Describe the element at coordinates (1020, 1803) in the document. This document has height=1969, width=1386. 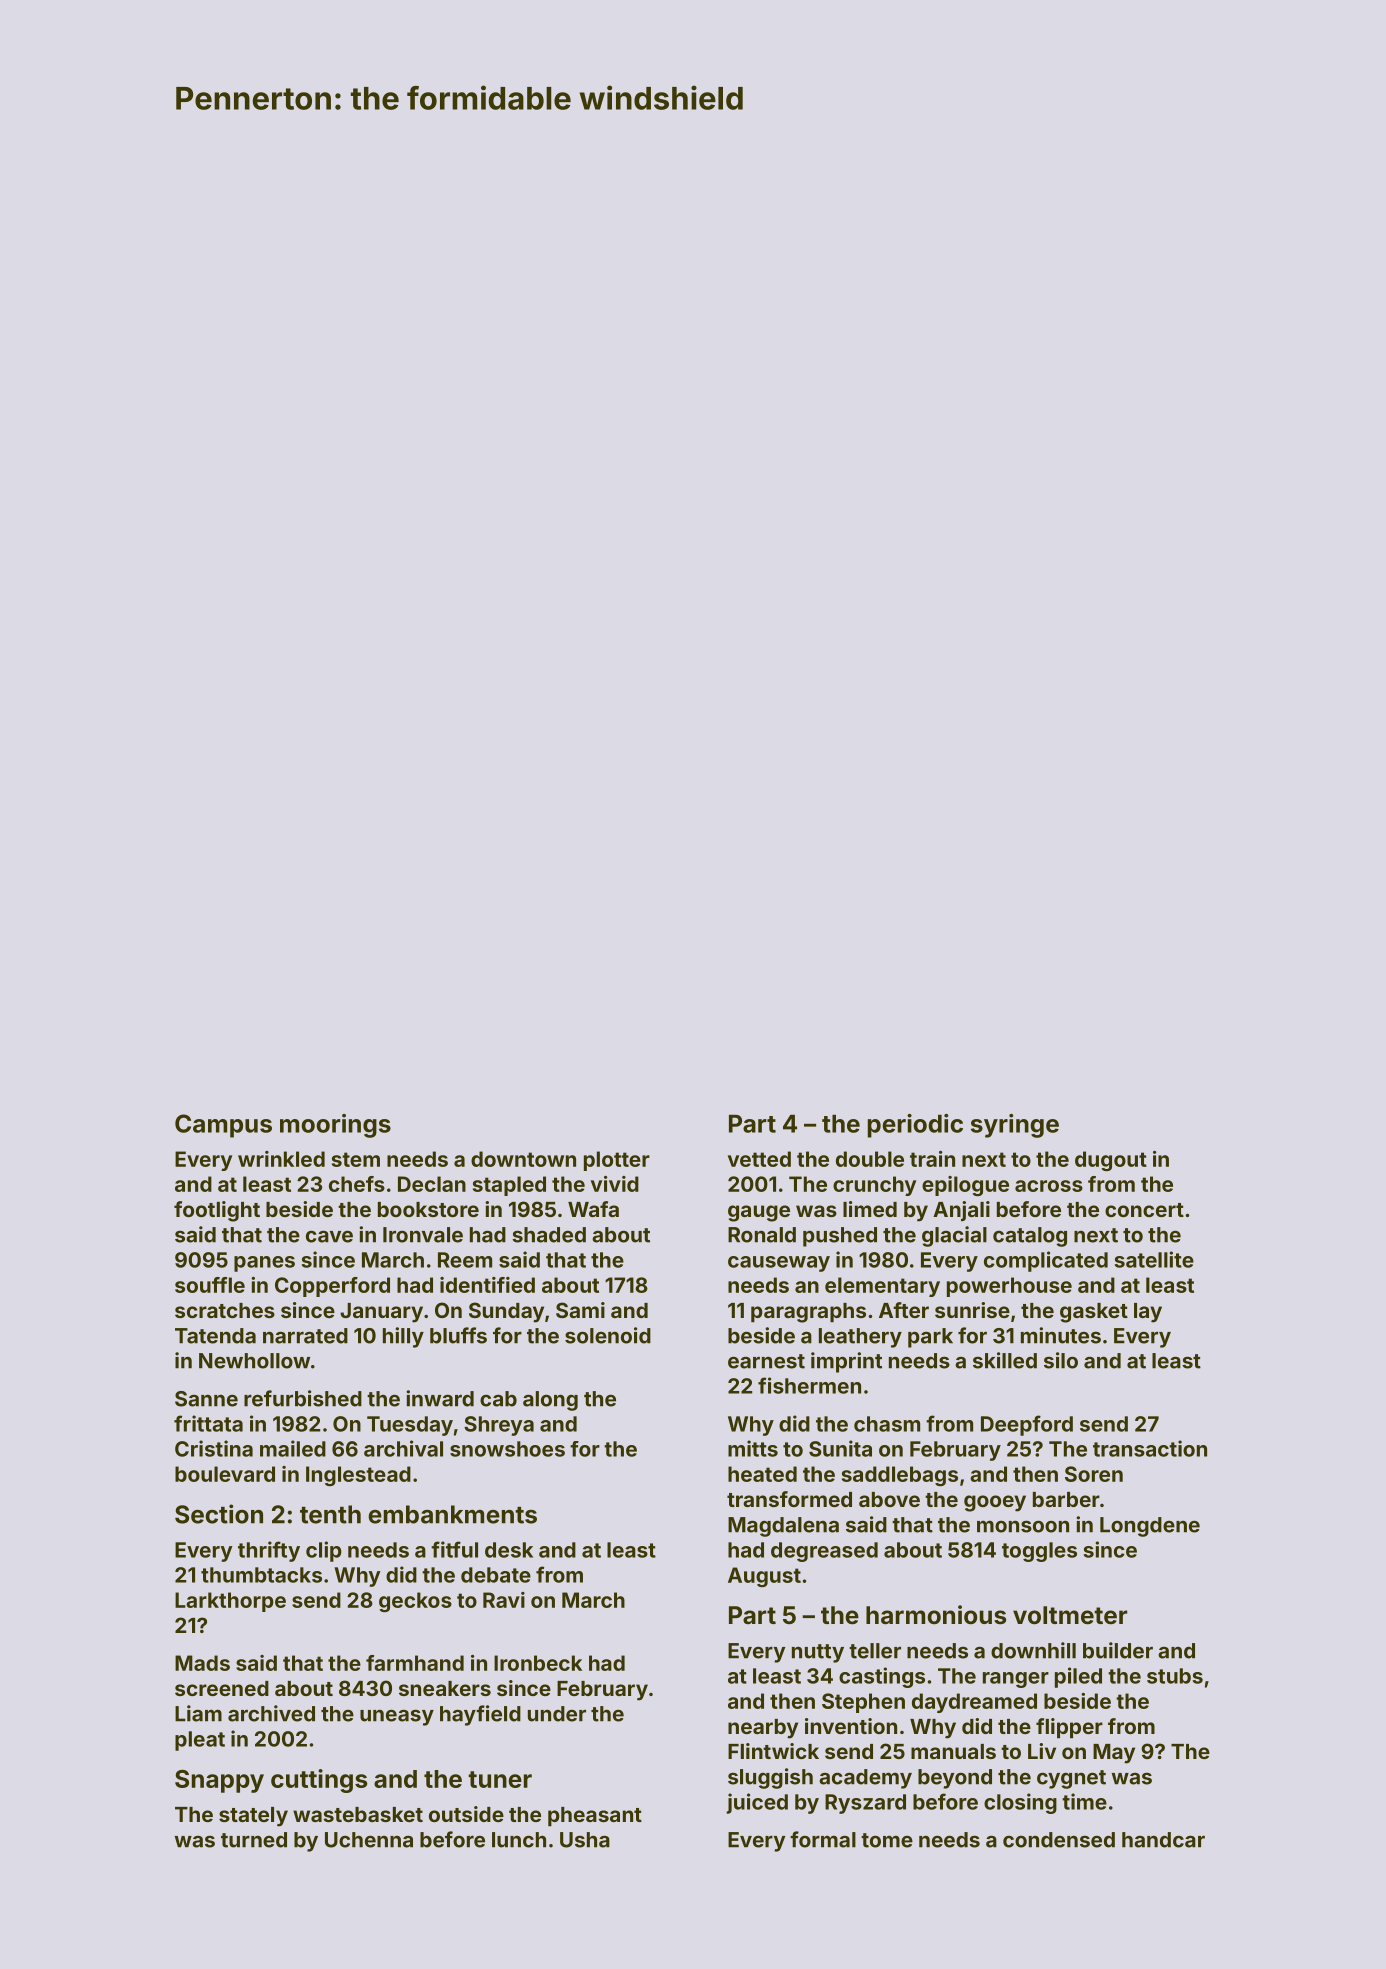
I see `closing` at that location.
